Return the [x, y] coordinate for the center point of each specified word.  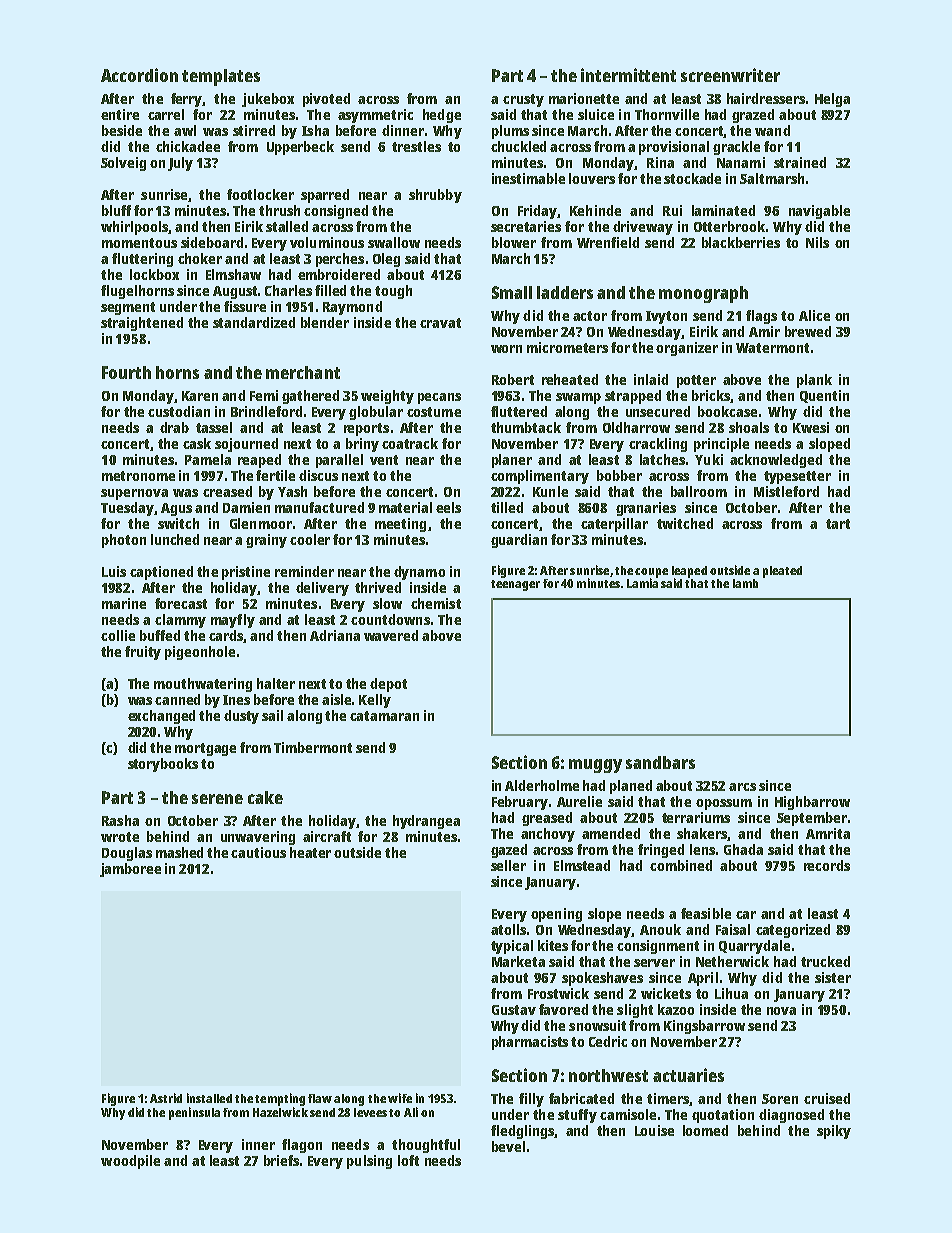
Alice [814, 315]
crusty [523, 100]
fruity [143, 653]
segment [128, 308]
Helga [832, 100]
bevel [508, 1146]
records [827, 865]
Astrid [166, 1098]
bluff [116, 210]
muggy [595, 766]
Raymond [352, 308]
